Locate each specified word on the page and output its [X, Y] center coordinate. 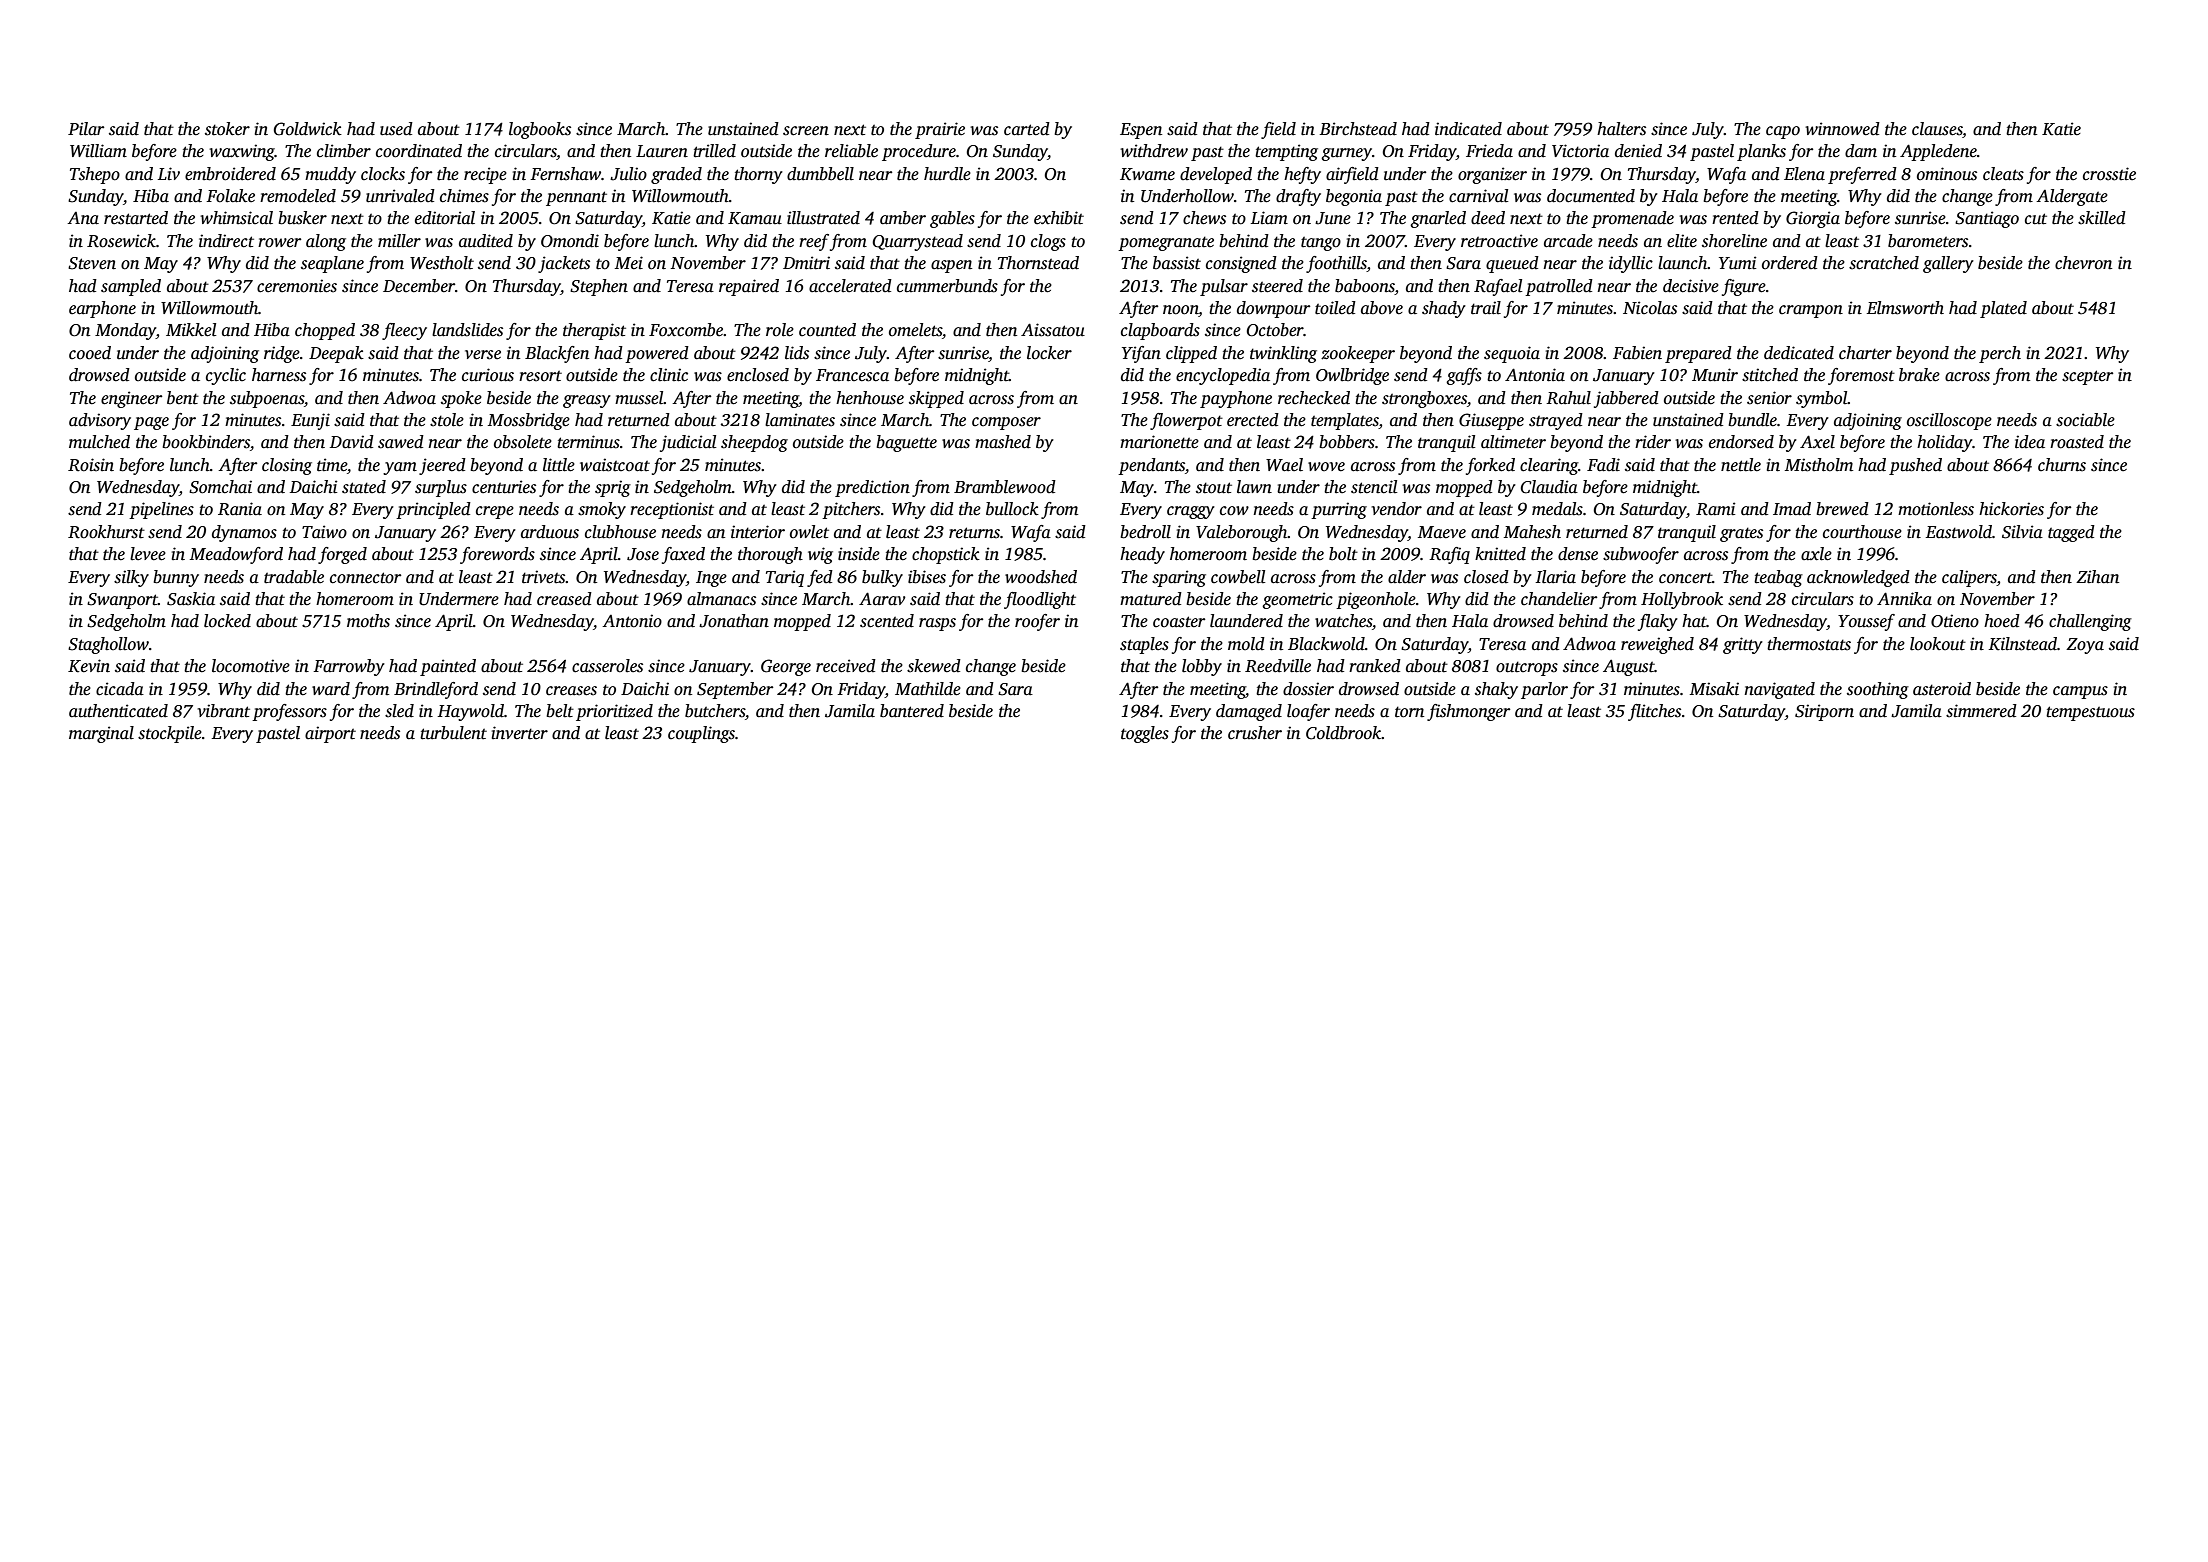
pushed [1915, 466]
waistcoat [615, 465]
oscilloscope [1949, 421]
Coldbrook [1344, 733]
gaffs [1464, 376]
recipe [485, 175]
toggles [1145, 734]
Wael [1284, 465]
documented [1591, 196]
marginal [101, 734]
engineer [132, 399]
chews [1204, 218]
